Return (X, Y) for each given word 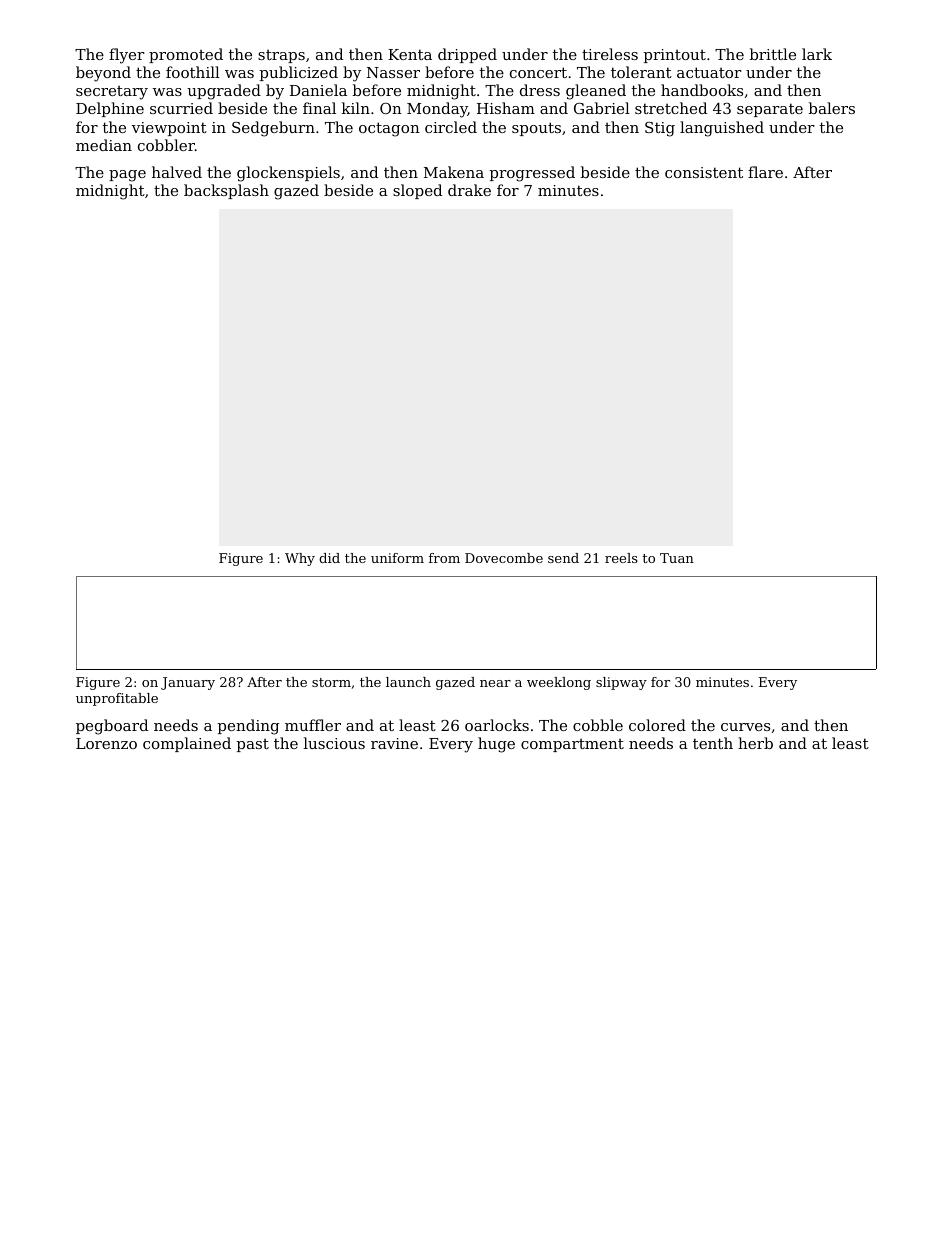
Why (300, 559)
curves (745, 727)
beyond (103, 74)
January (188, 683)
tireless (610, 54)
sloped (417, 191)
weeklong (559, 683)
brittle (773, 54)
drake (469, 190)
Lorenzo (106, 743)
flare (765, 172)
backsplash (226, 191)
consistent (704, 172)
